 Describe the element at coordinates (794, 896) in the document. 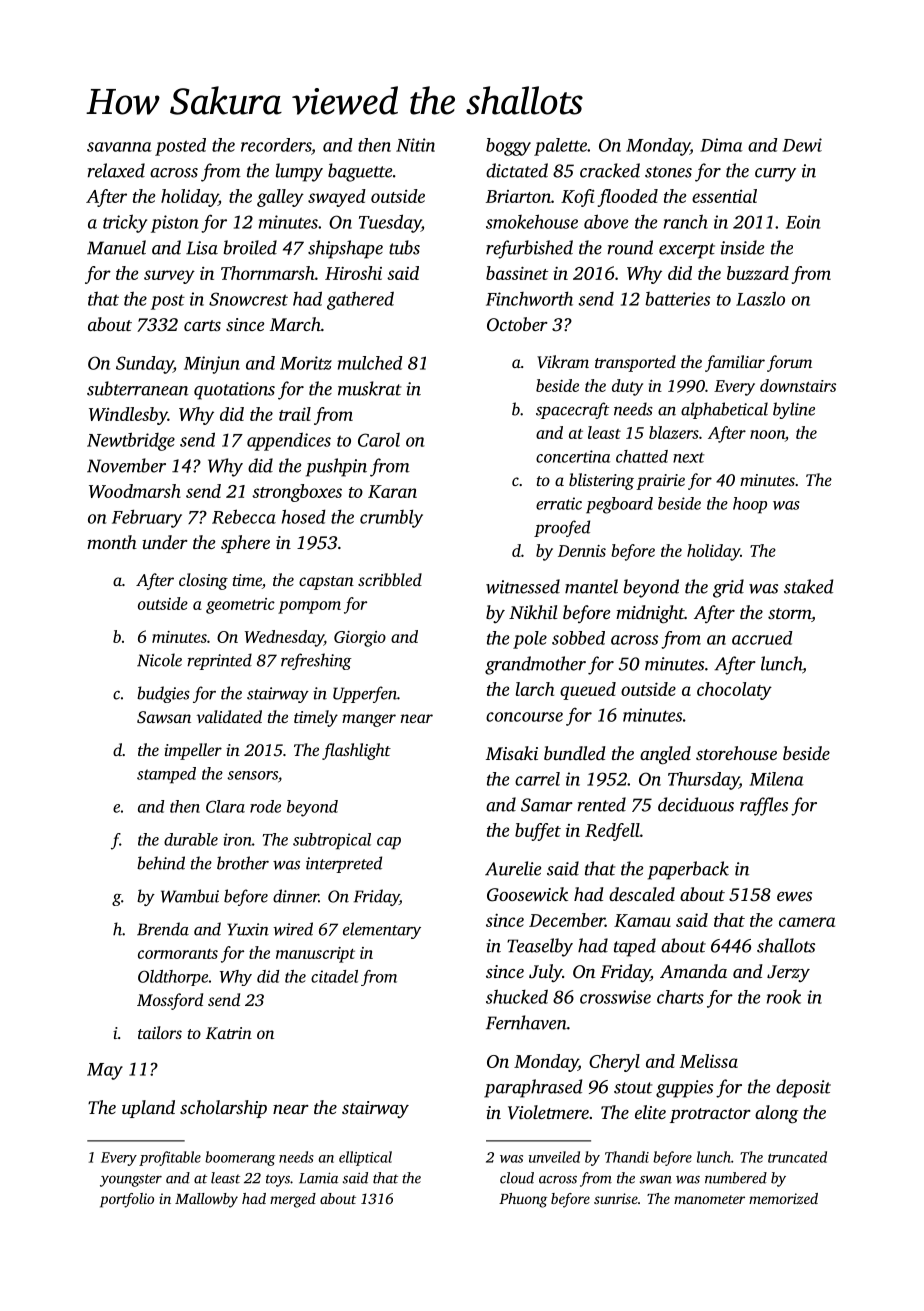

I see `ewes` at that location.
